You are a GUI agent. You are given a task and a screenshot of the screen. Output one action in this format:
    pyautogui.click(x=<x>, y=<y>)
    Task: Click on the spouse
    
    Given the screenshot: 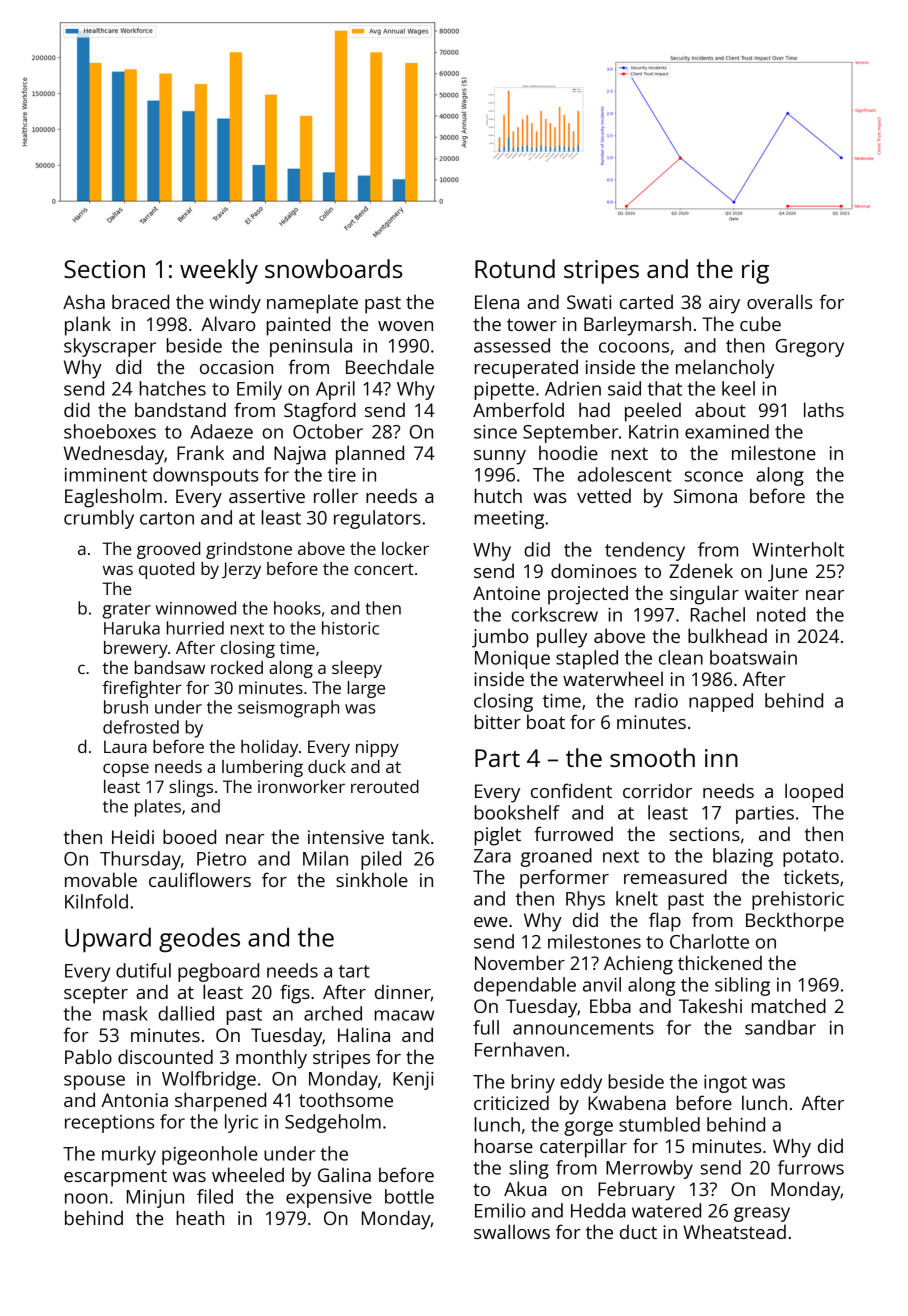 What is the action you would take?
    pyautogui.click(x=94, y=1082)
